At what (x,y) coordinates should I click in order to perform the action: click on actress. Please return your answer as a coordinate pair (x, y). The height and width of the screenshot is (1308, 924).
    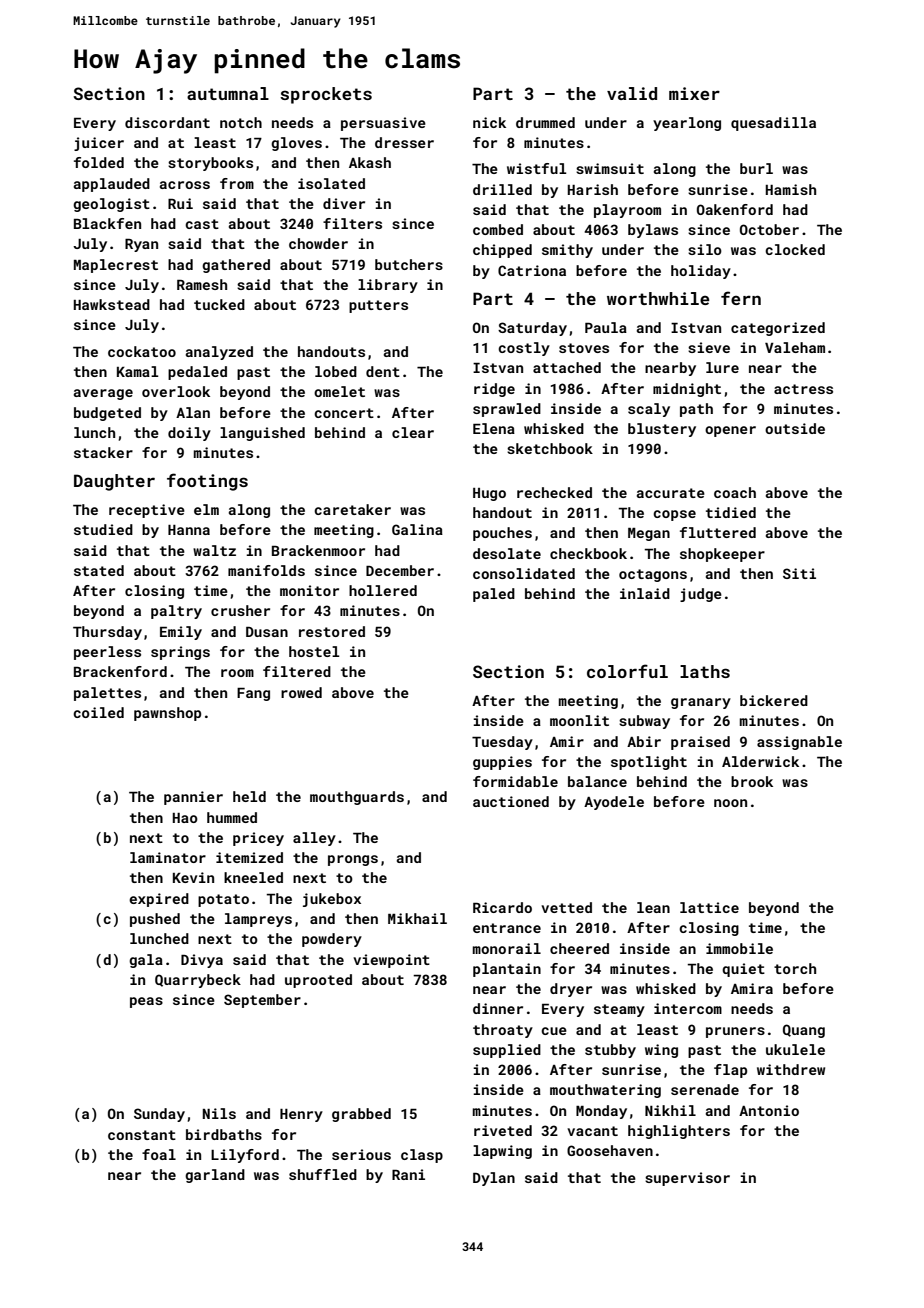
    Looking at the image, I should click on (803, 389).
